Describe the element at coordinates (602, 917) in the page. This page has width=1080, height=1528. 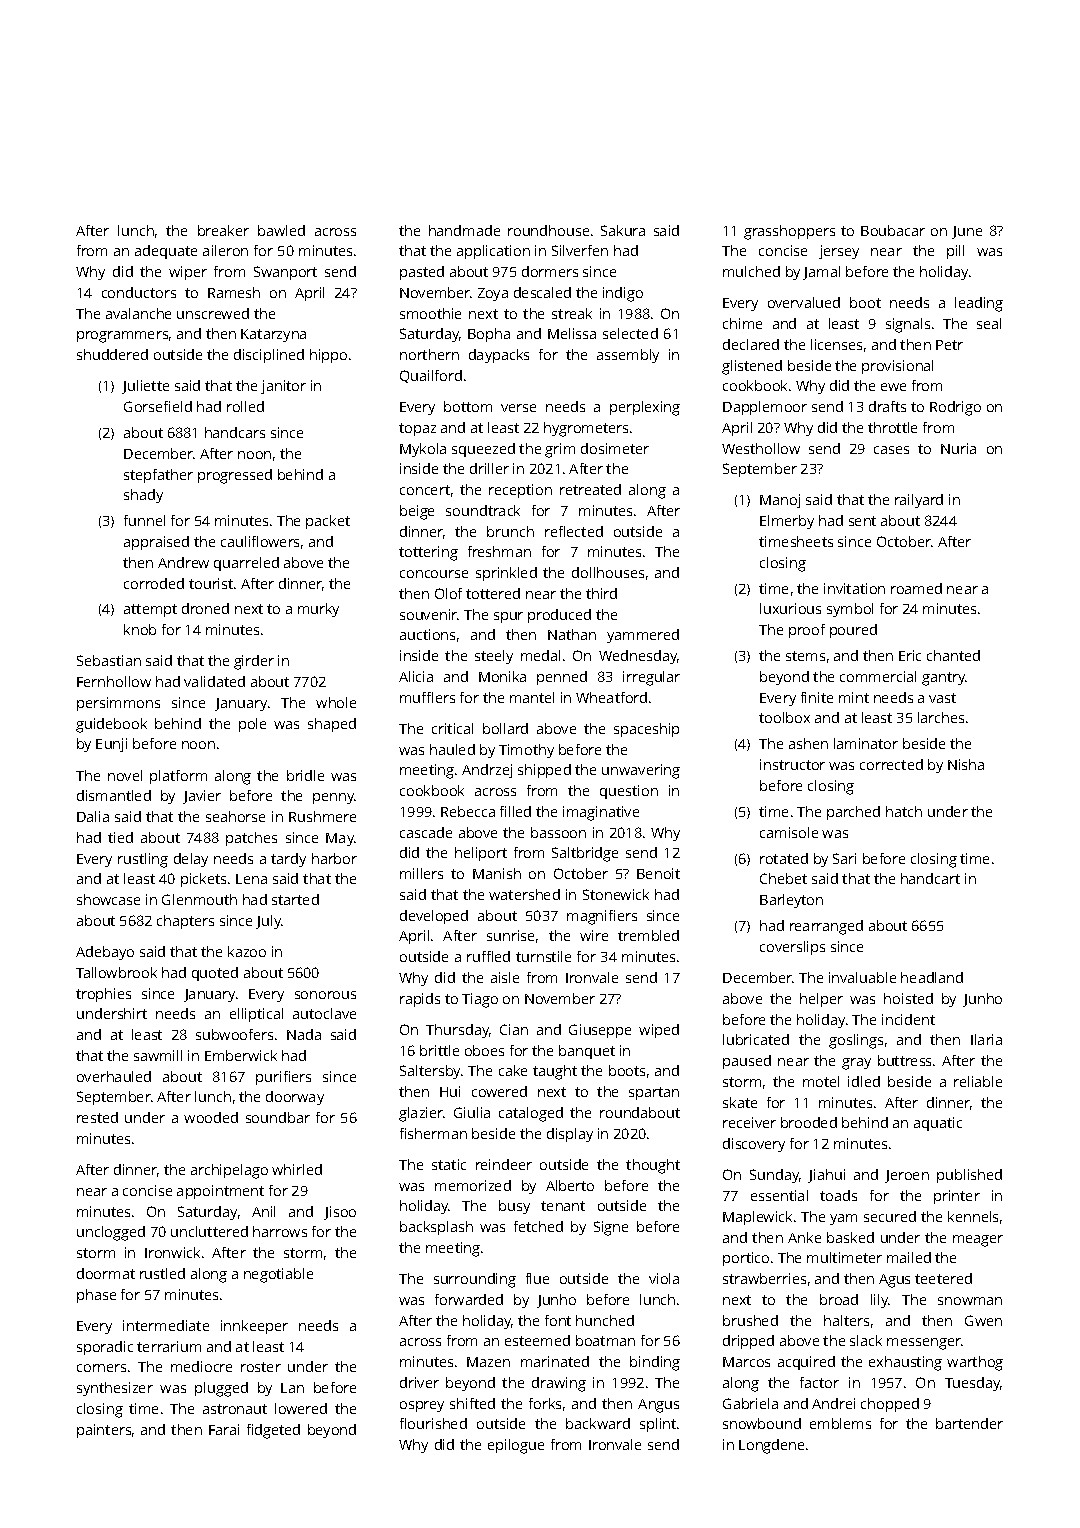
I see `magnifiers` at that location.
